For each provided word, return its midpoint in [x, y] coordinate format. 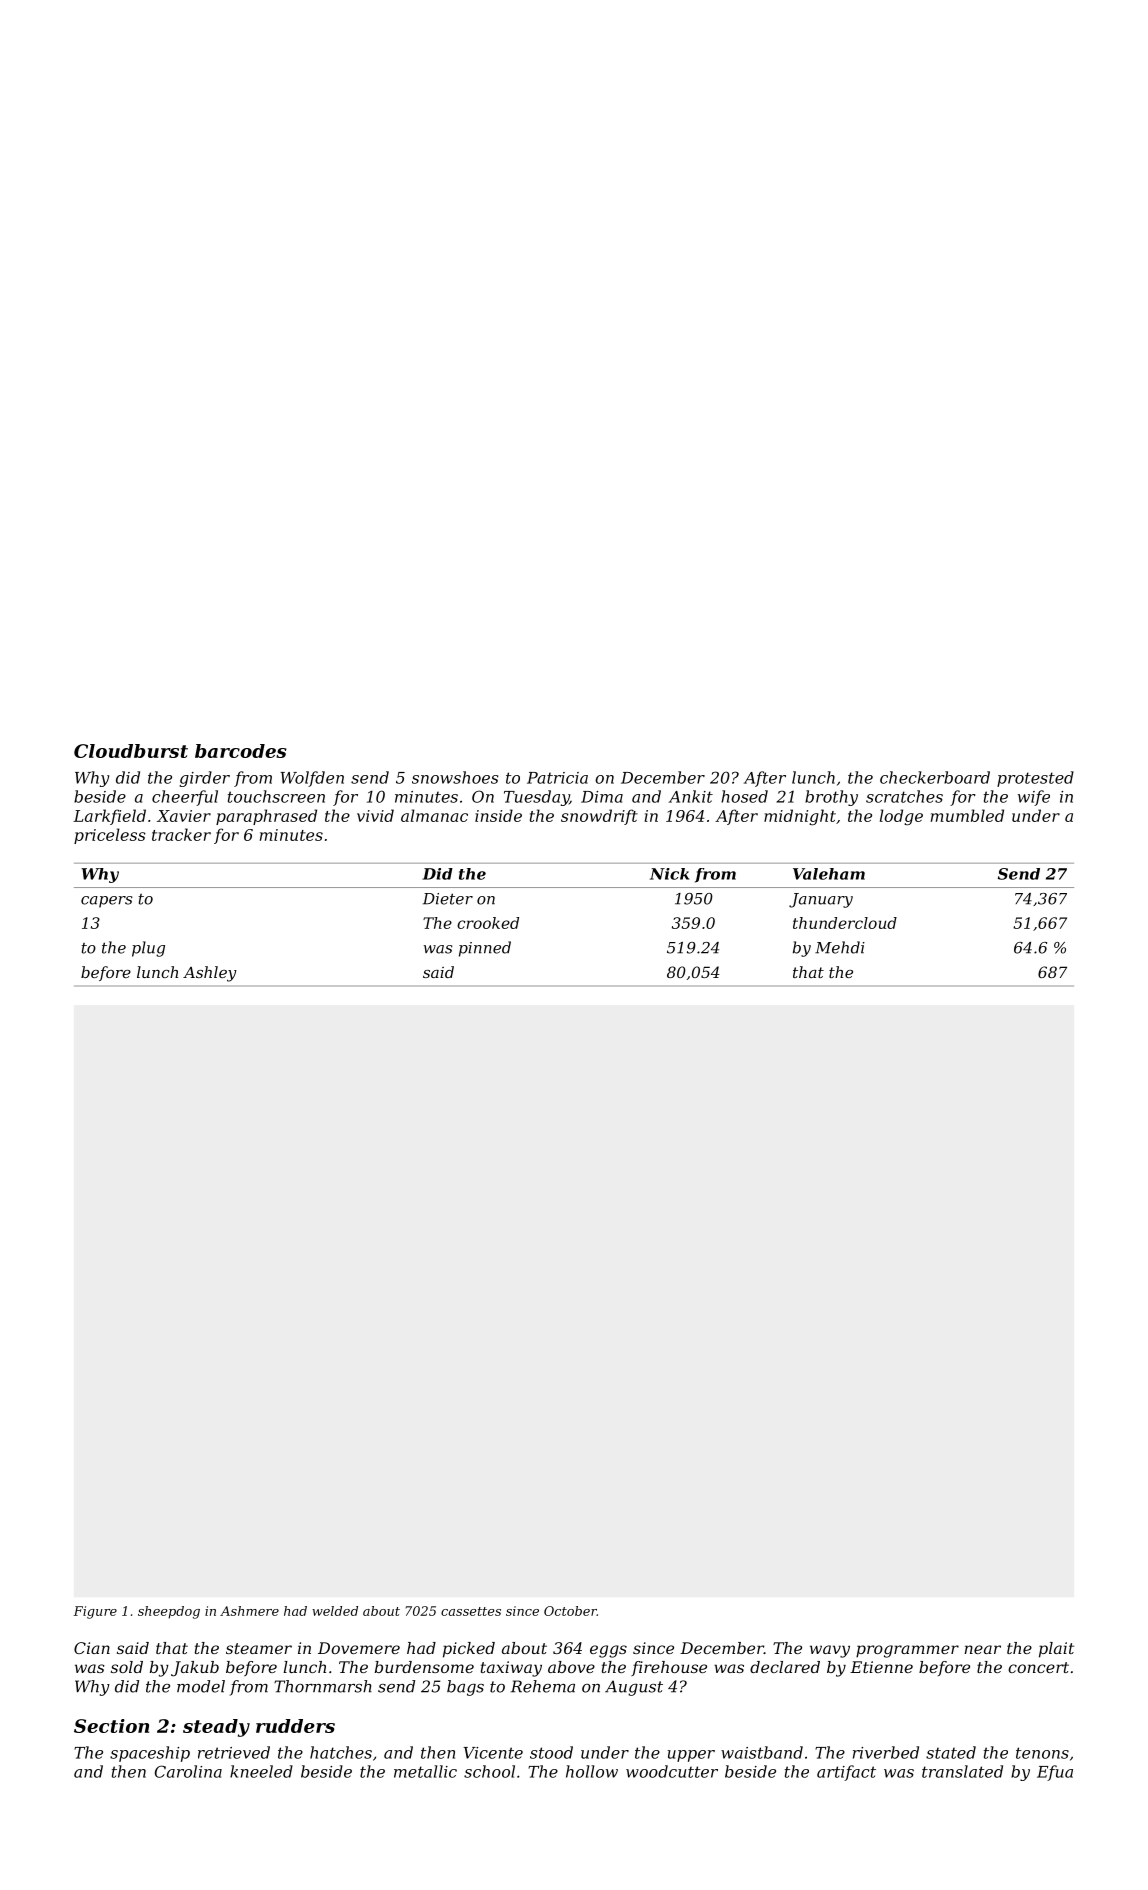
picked [469, 1650]
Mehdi [840, 947]
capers [106, 902]
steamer [259, 1648]
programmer [907, 1651]
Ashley [210, 974]
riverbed [886, 1752]
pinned [485, 949]
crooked [488, 923]
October [570, 1611]
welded [335, 1611]
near [982, 1649]
